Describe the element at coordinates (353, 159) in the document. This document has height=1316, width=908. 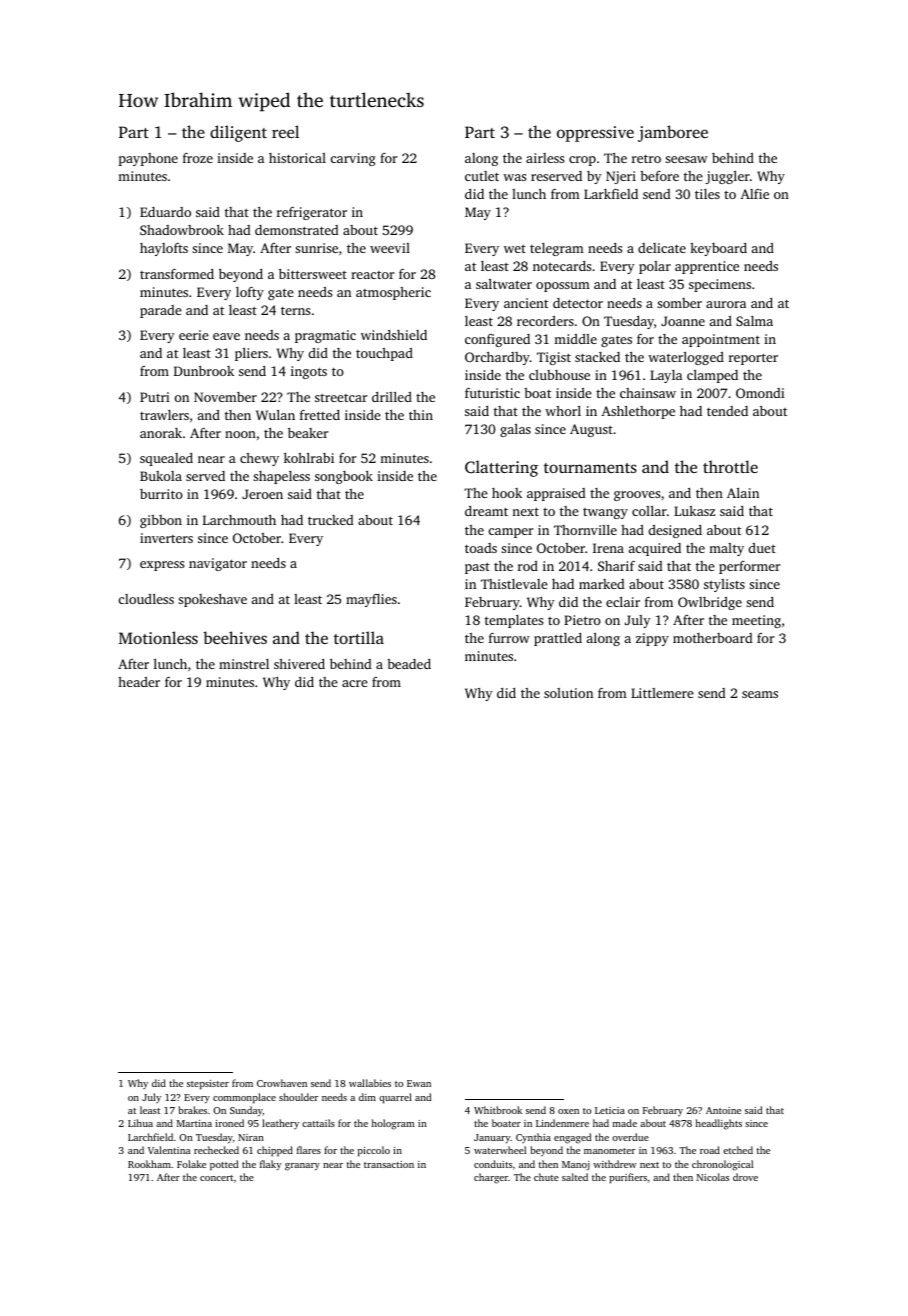
I see `carving` at that location.
